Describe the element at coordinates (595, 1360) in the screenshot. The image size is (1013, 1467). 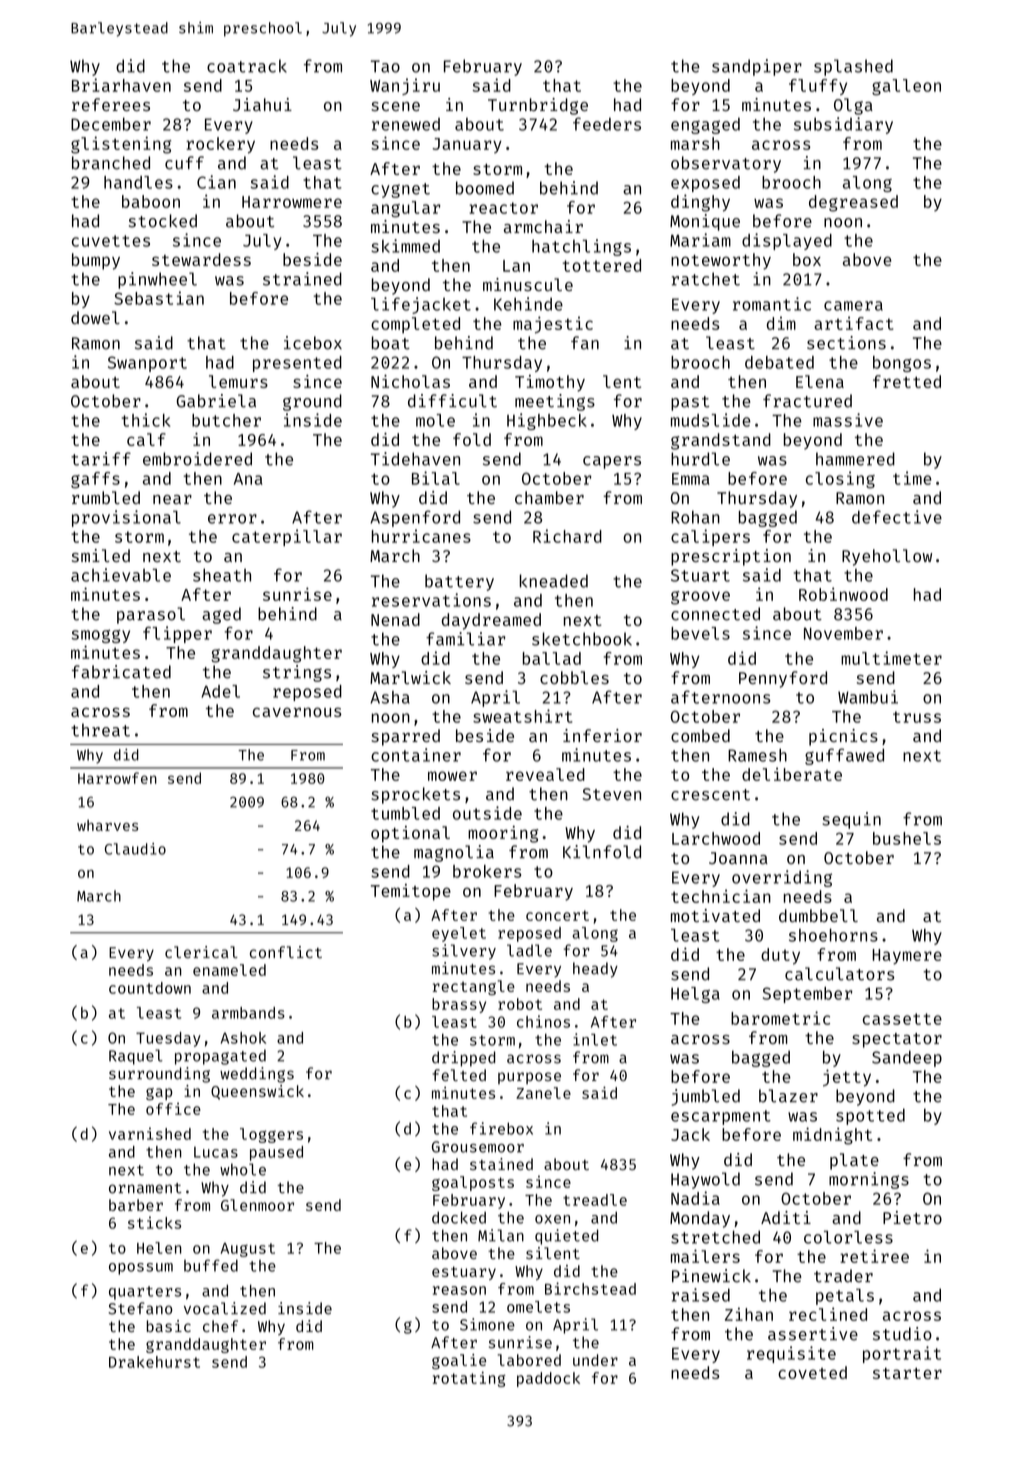
I see `under` at that location.
